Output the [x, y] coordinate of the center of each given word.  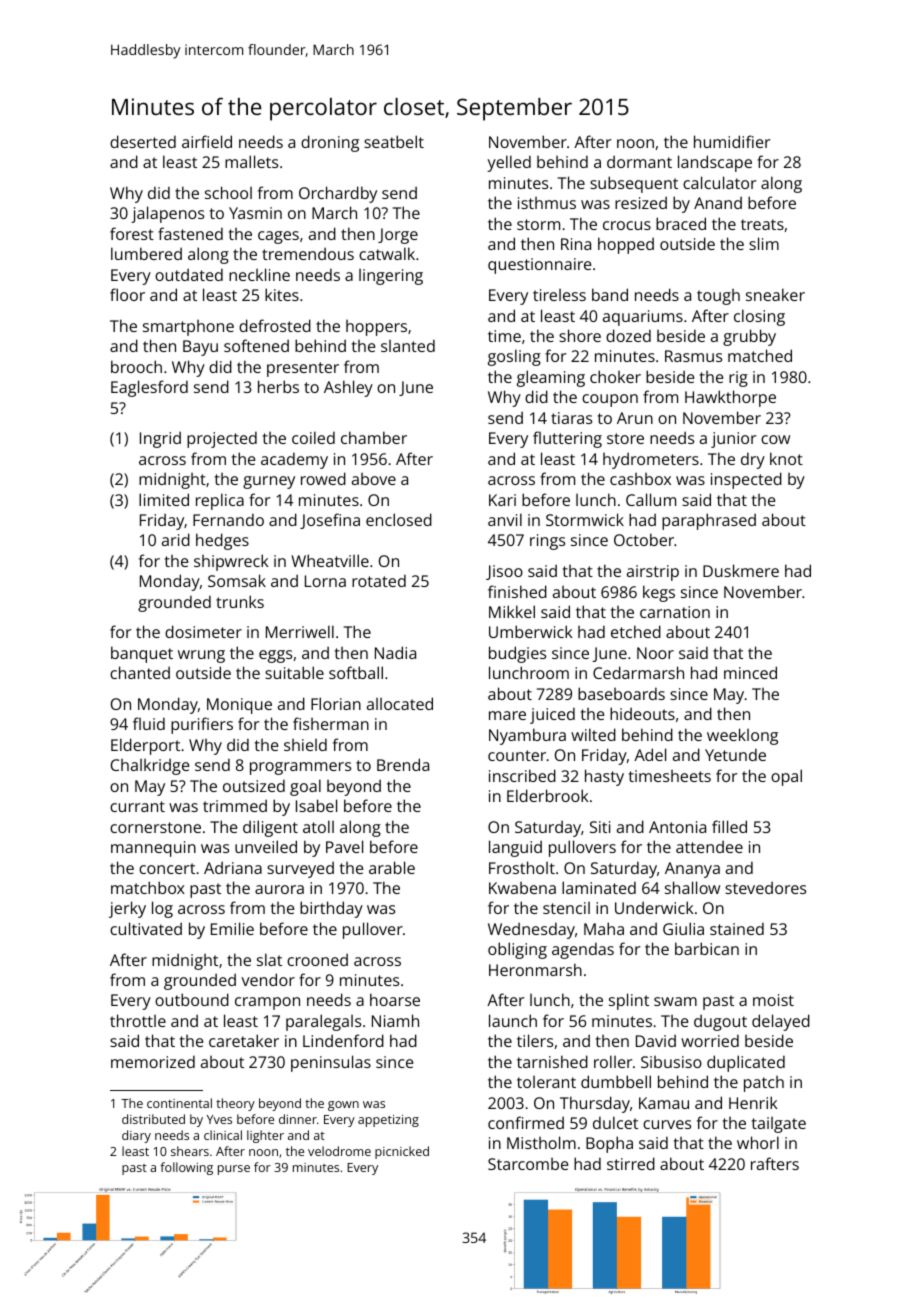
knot [786, 458]
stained [737, 928]
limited [164, 499]
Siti [600, 827]
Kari [502, 500]
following [186, 1168]
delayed [781, 1022]
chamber [374, 437]
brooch [136, 366]
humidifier [732, 141]
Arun [635, 418]
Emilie [232, 928]
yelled [509, 163]
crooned [317, 959]
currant [137, 806]
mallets [251, 161]
